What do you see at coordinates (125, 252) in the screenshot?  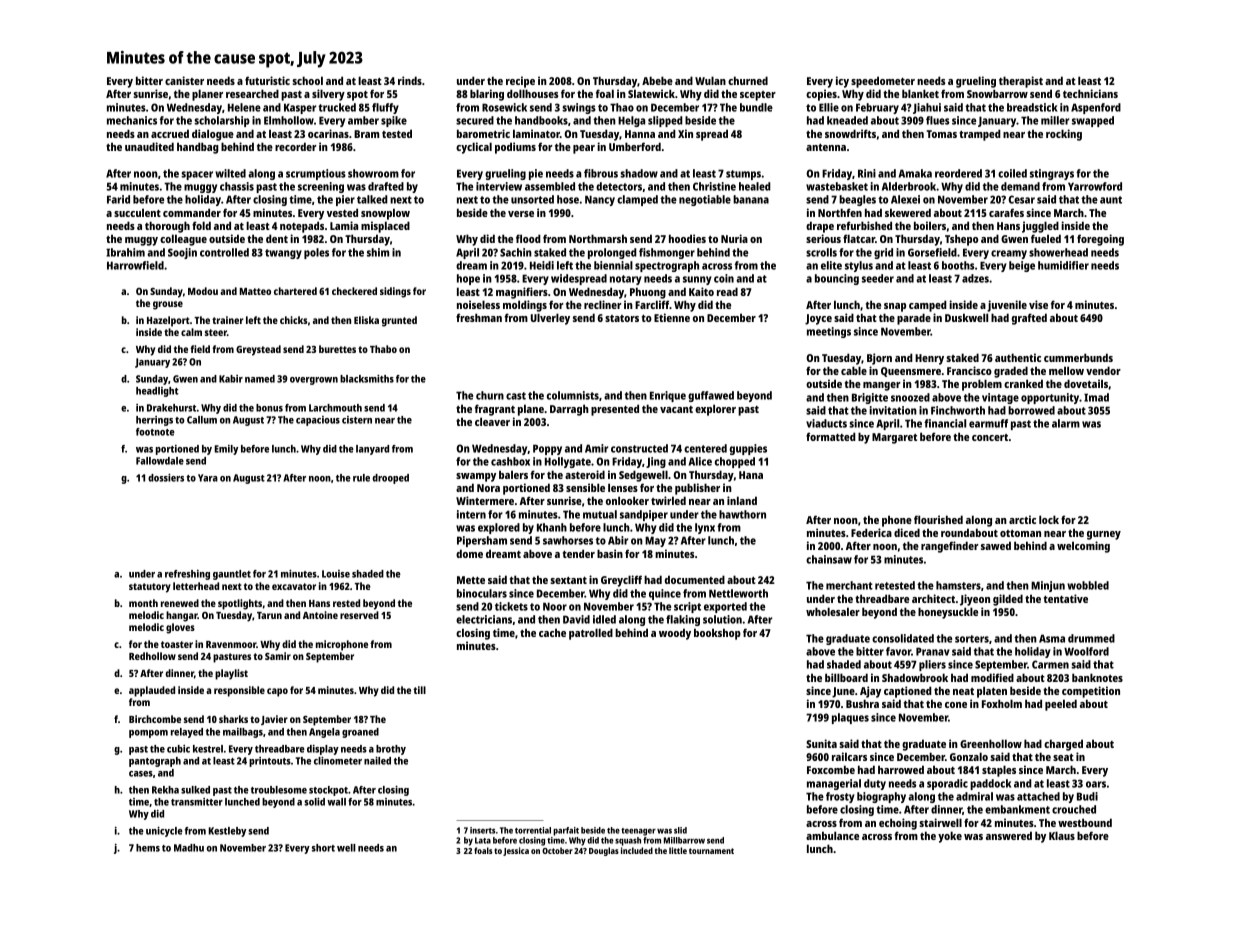 I see `Ibrahim` at bounding box center [125, 252].
